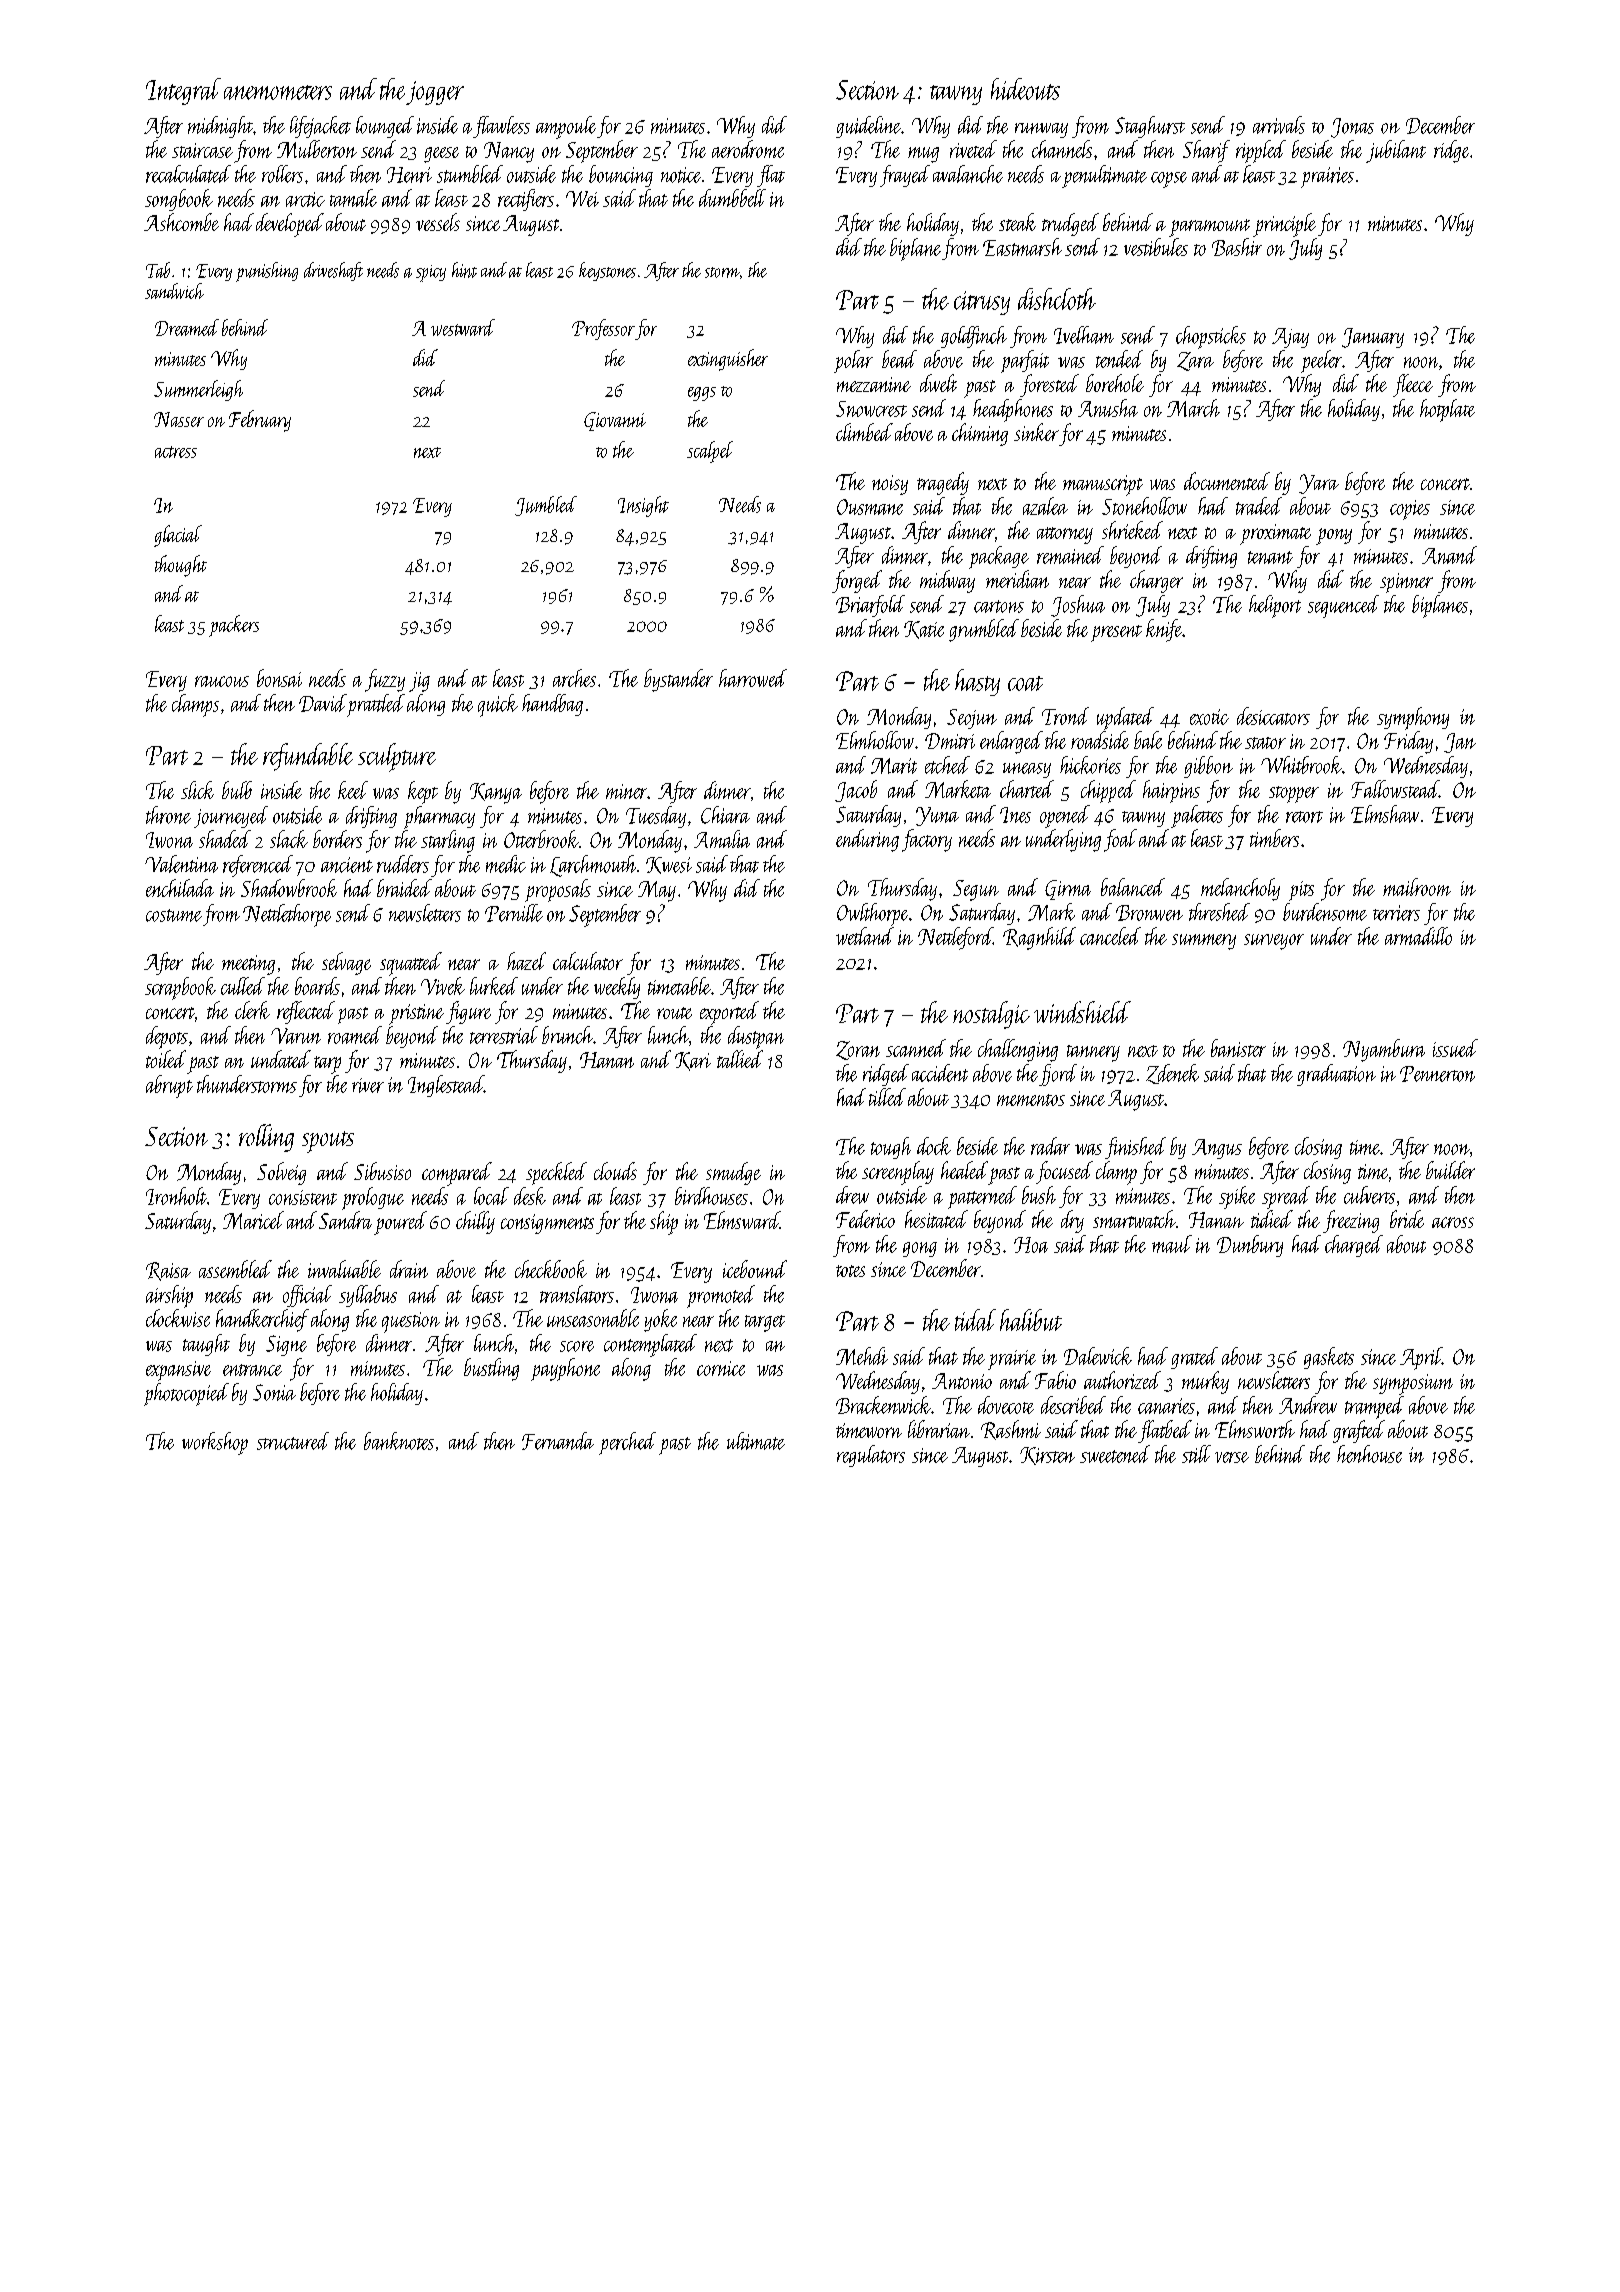 This screenshot has height=2292, width=1620. What do you see at coordinates (1279, 125) in the screenshot?
I see `arrivals` at bounding box center [1279, 125].
